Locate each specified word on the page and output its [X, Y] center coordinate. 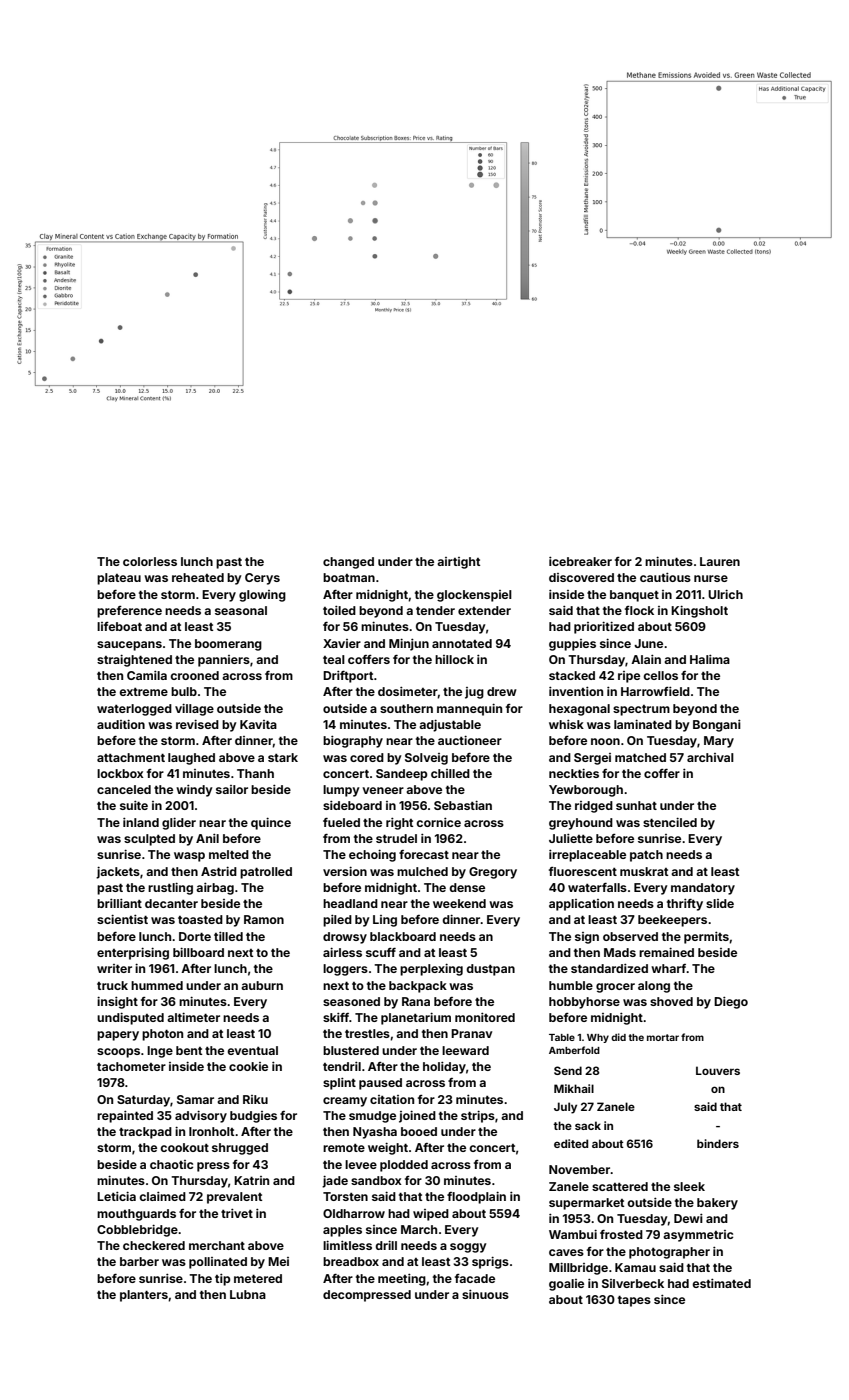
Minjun [409, 644]
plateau [119, 579]
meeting [402, 1280]
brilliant [119, 903]
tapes [634, 1301]
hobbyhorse [584, 1003]
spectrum [641, 710]
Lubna [248, 1294]
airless [342, 952]
